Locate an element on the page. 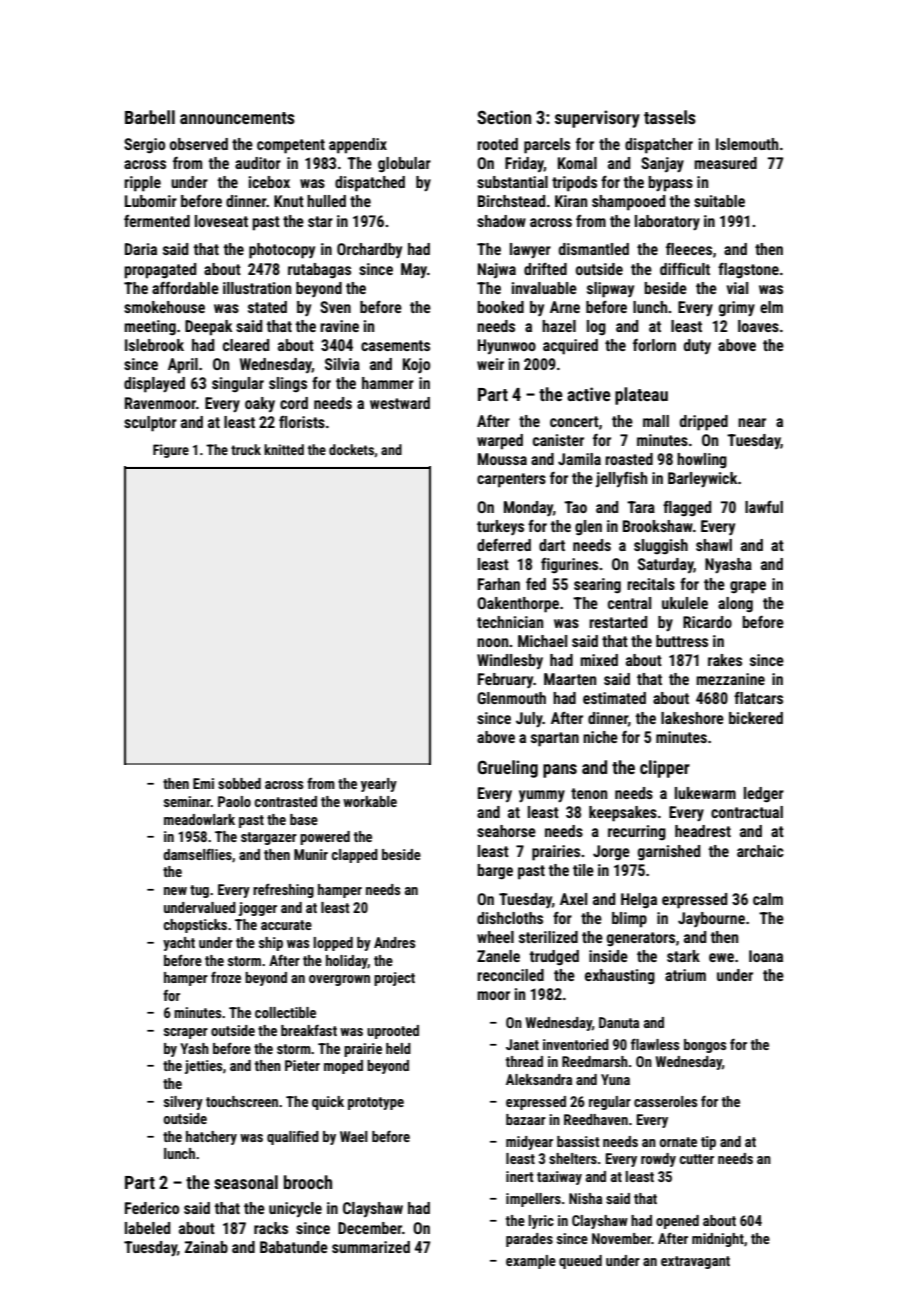 The image size is (908, 1316). clapped is located at coordinates (355, 856).
